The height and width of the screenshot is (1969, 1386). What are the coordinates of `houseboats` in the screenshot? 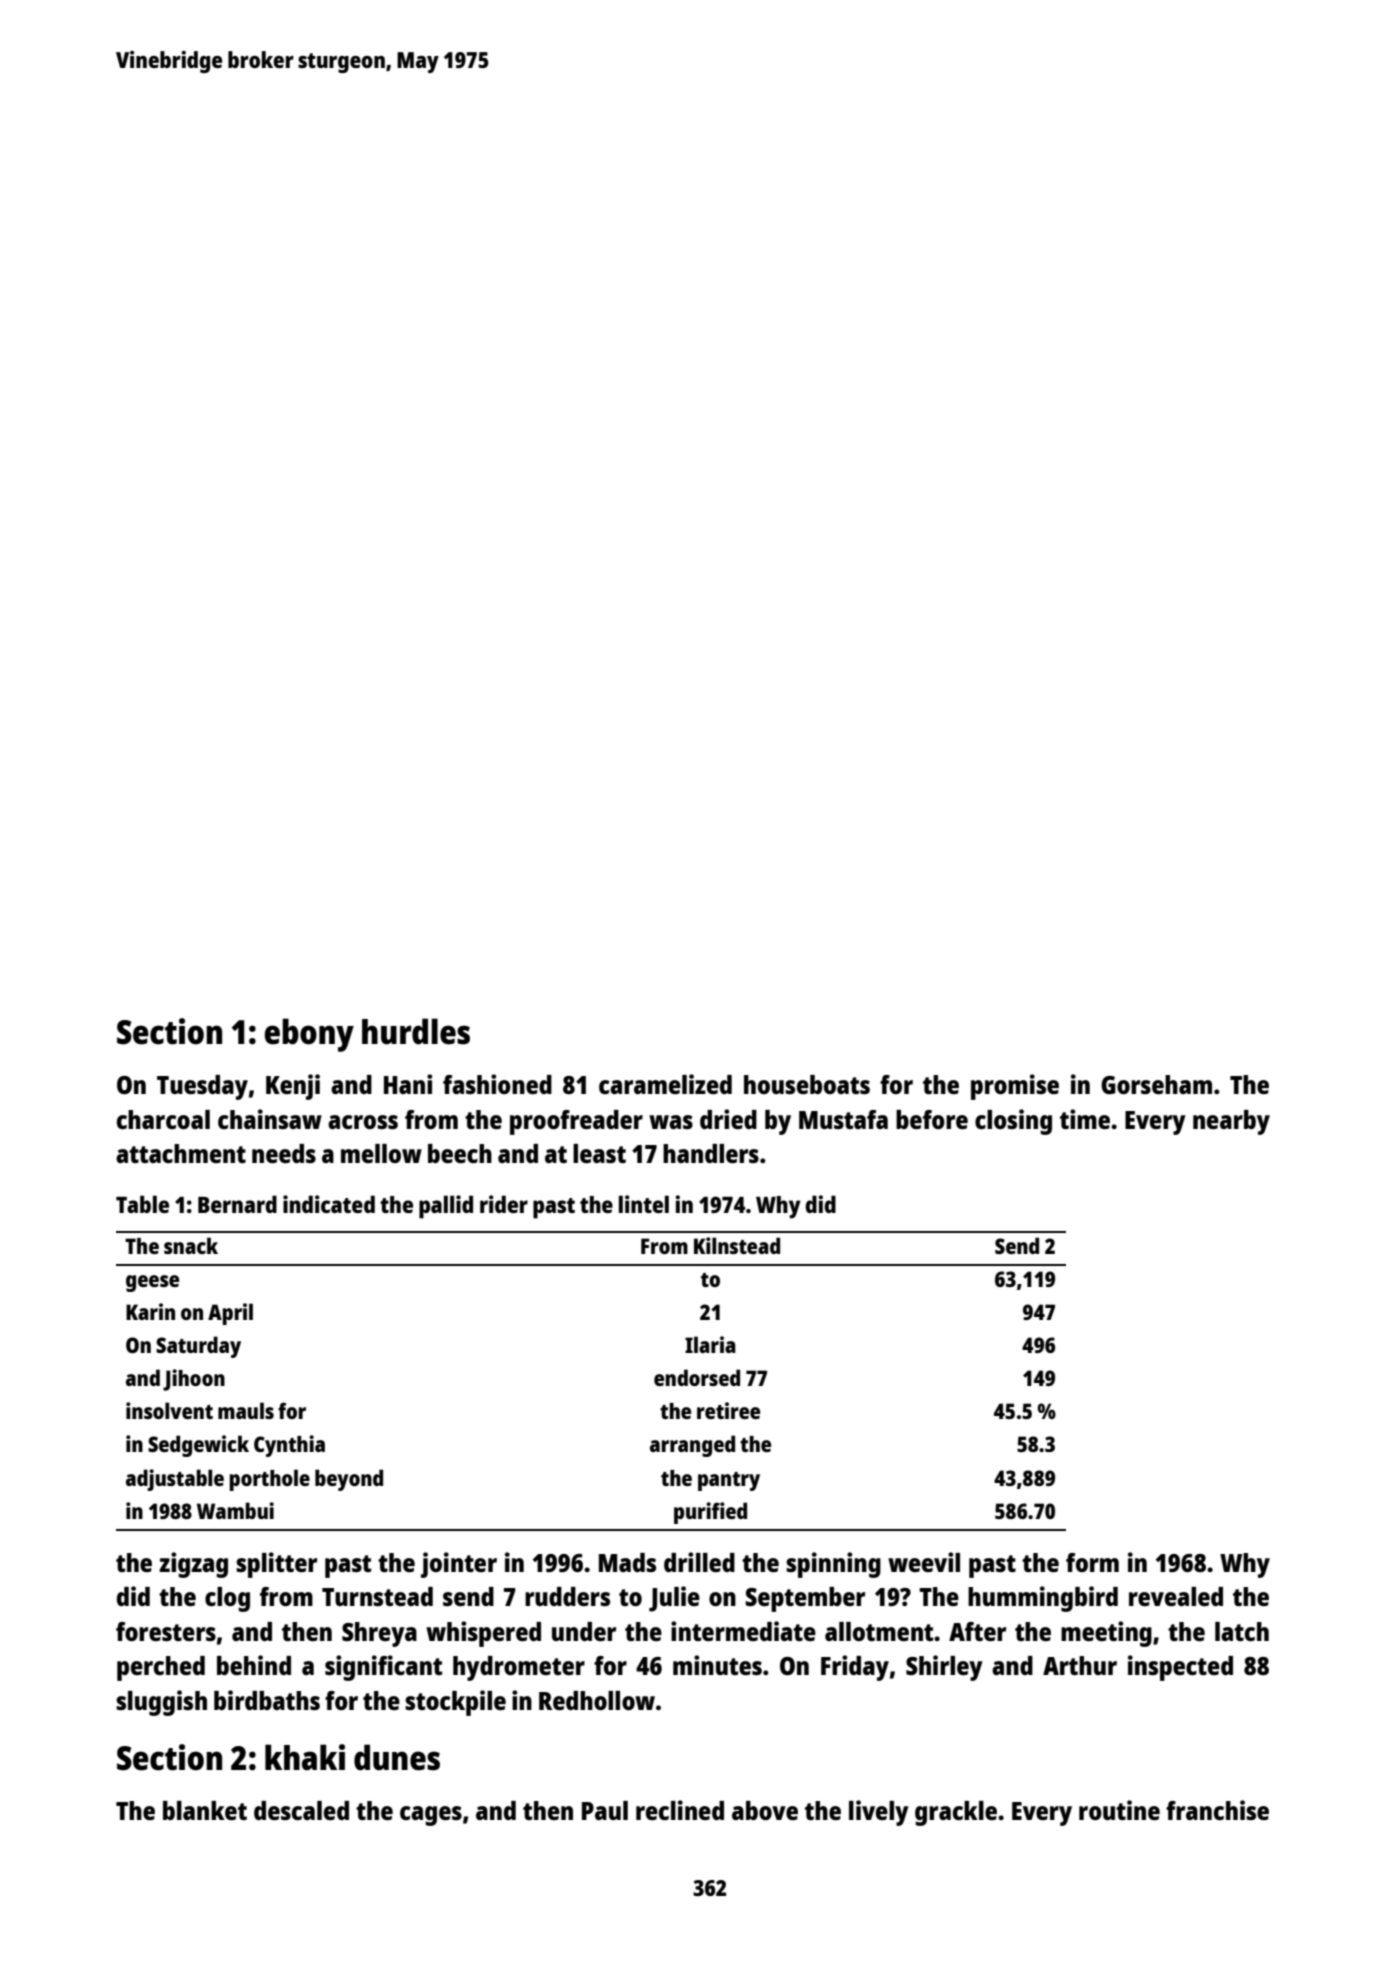 It's located at (807, 1084).
